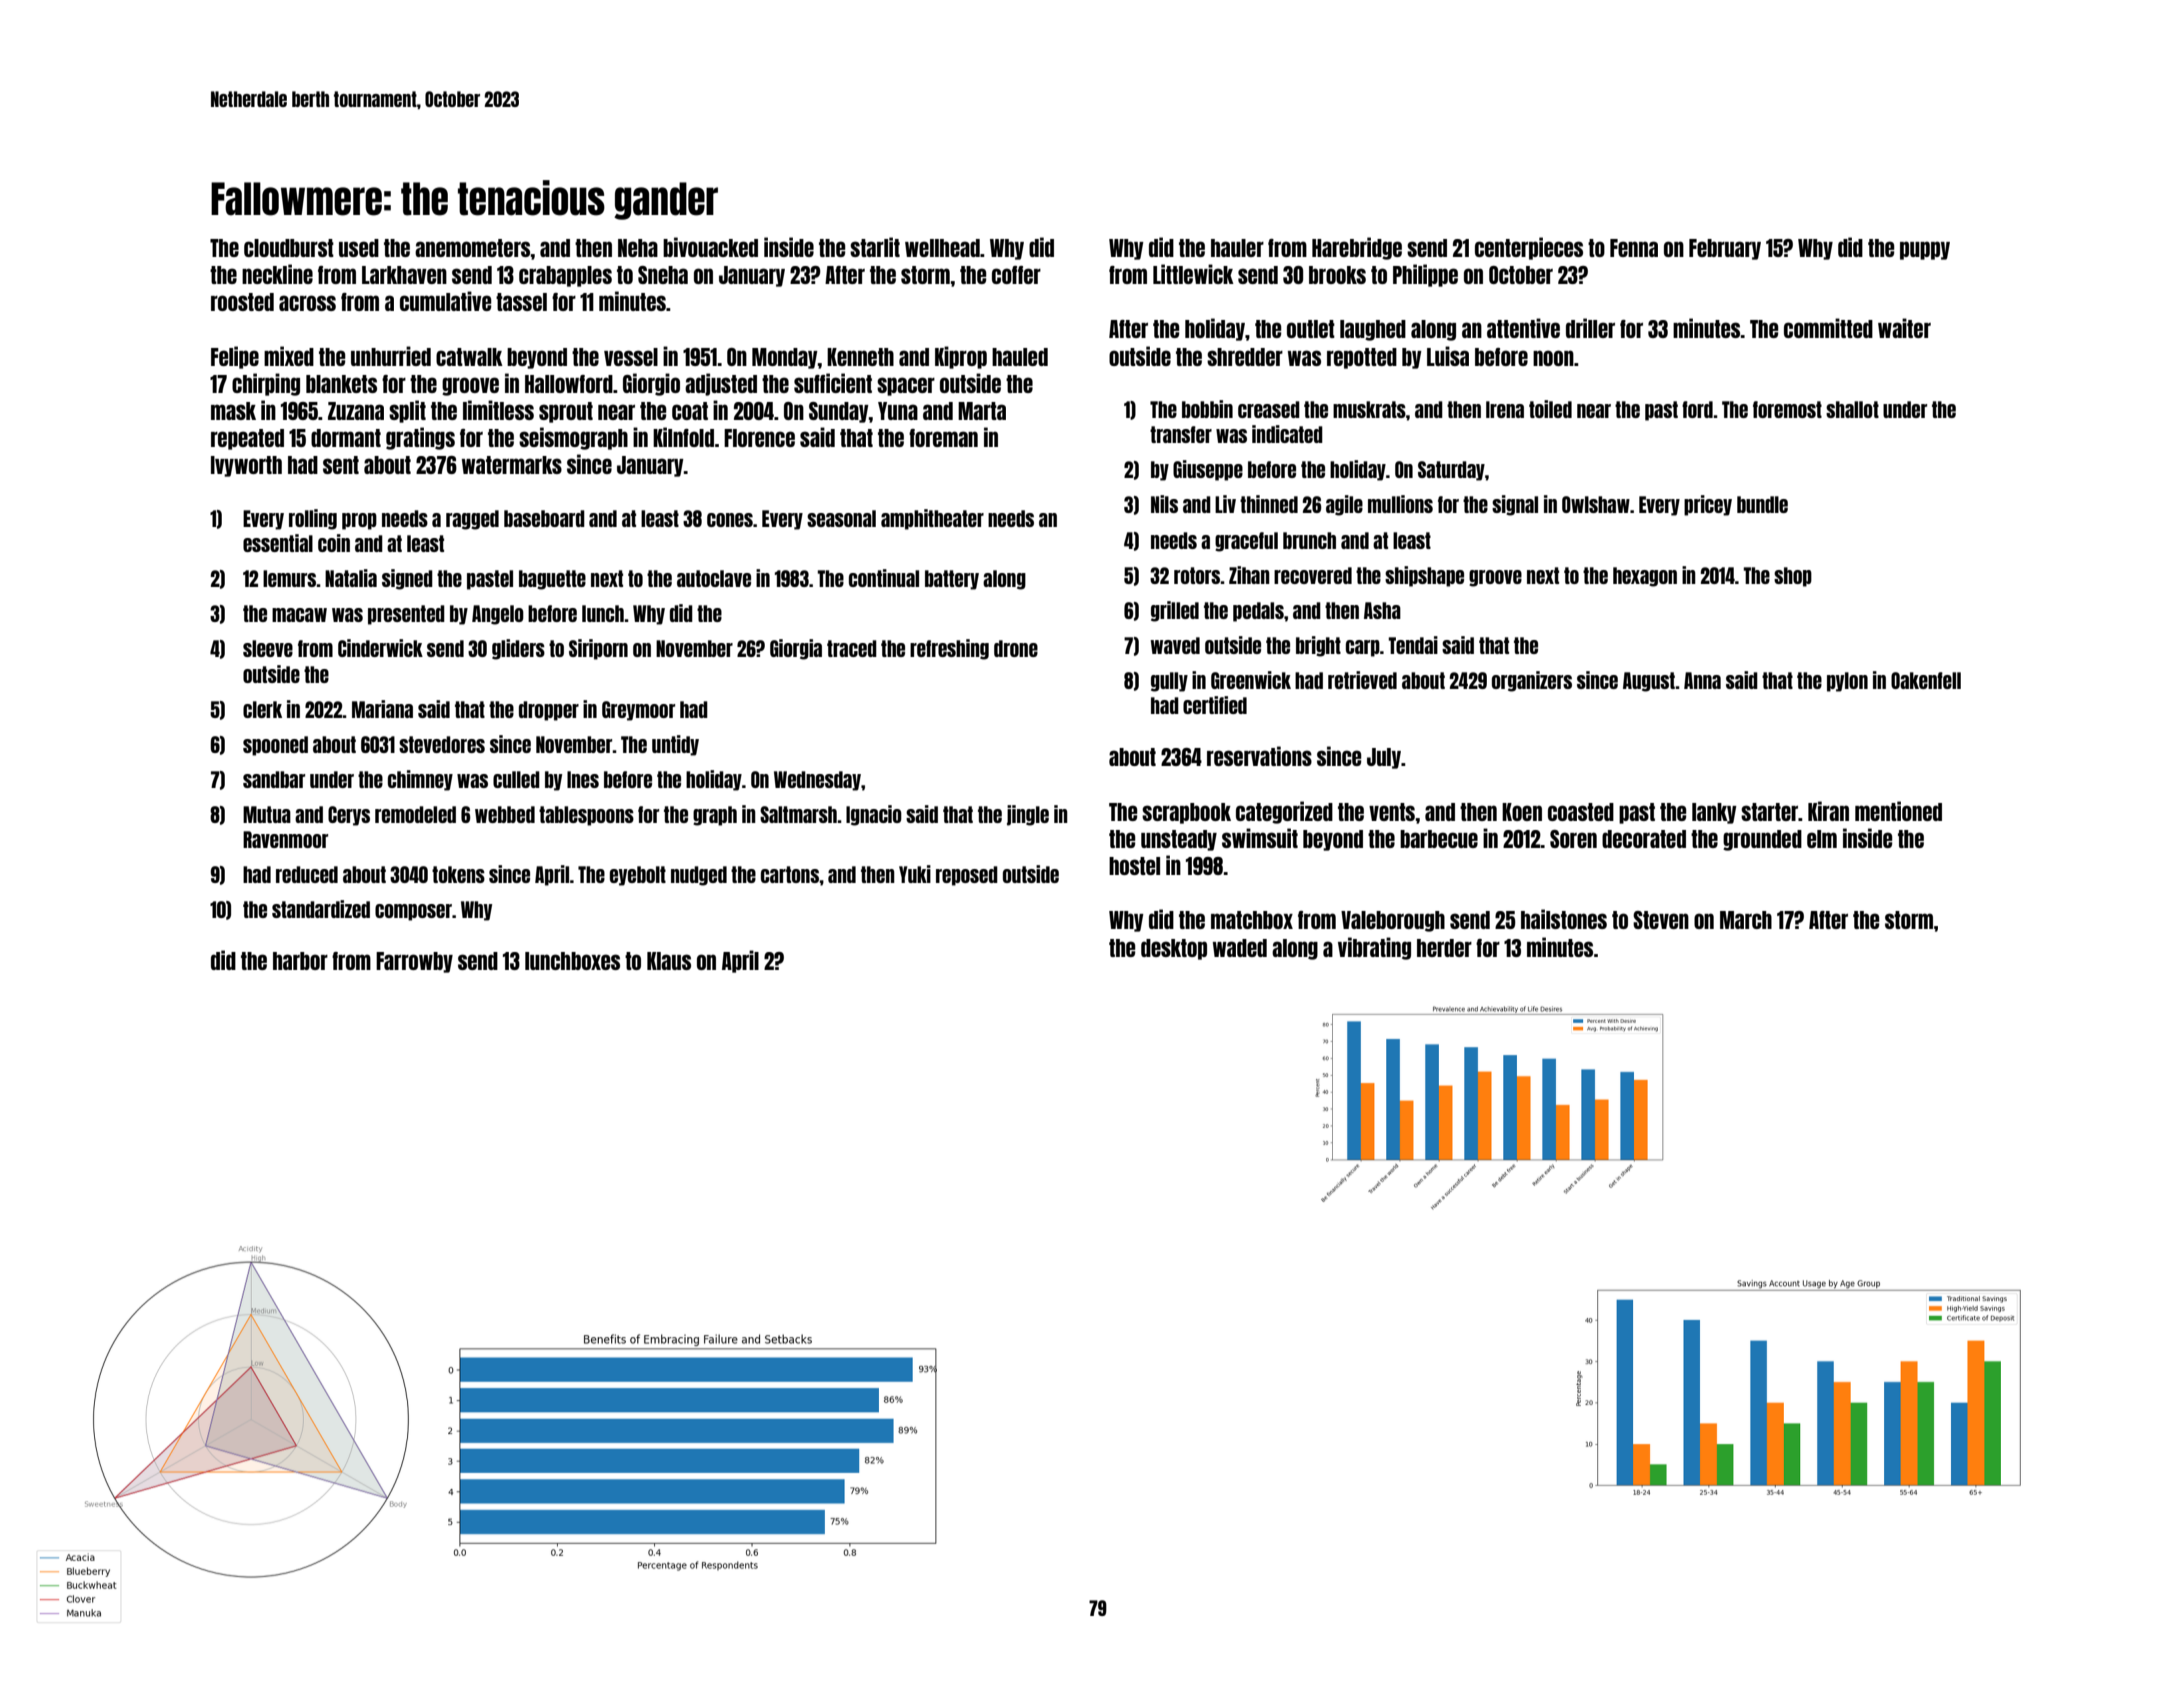 The width and height of the screenshot is (2178, 1683). I want to click on muskrats, so click(1369, 409).
